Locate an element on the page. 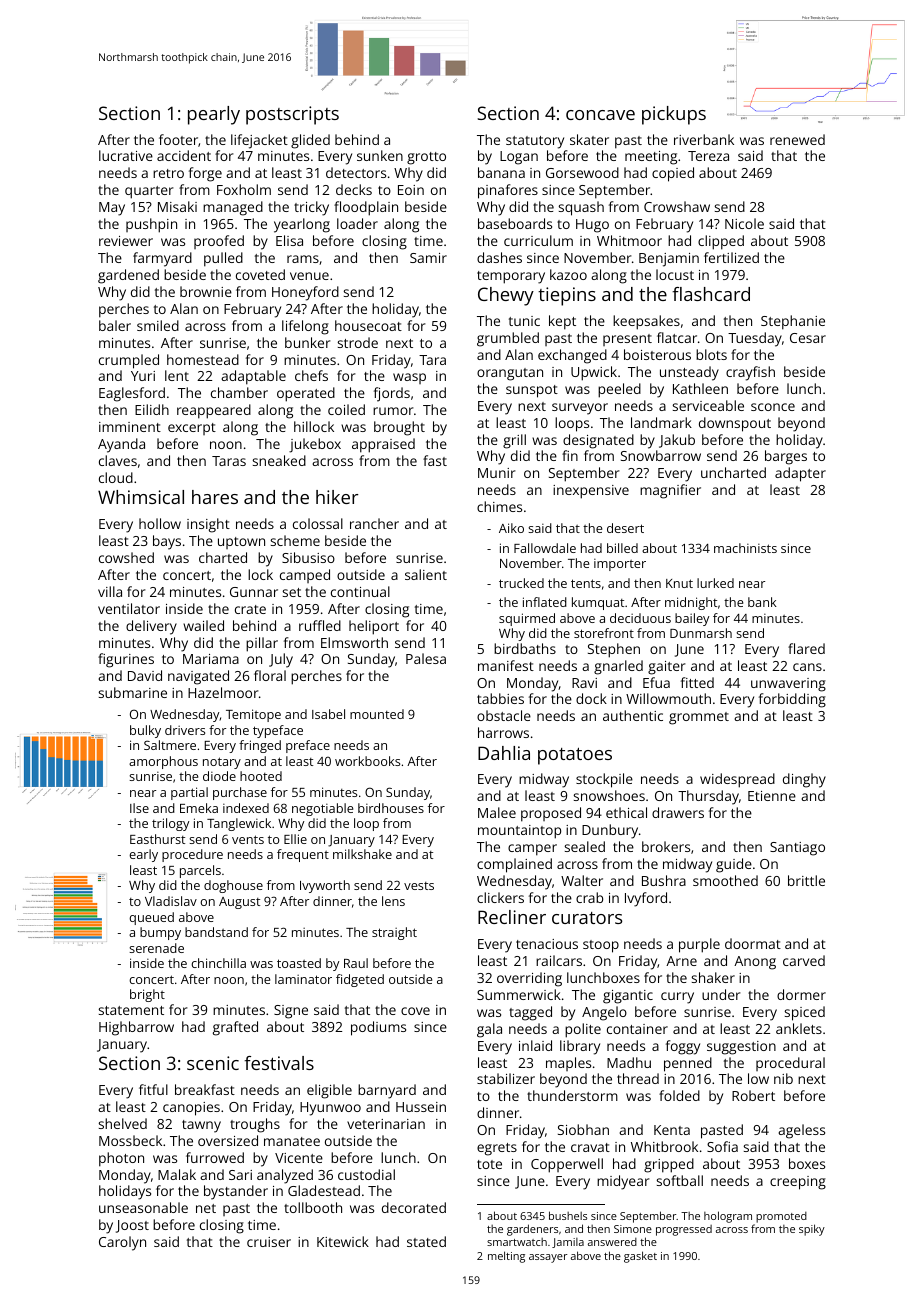  renewed is located at coordinates (797, 139).
